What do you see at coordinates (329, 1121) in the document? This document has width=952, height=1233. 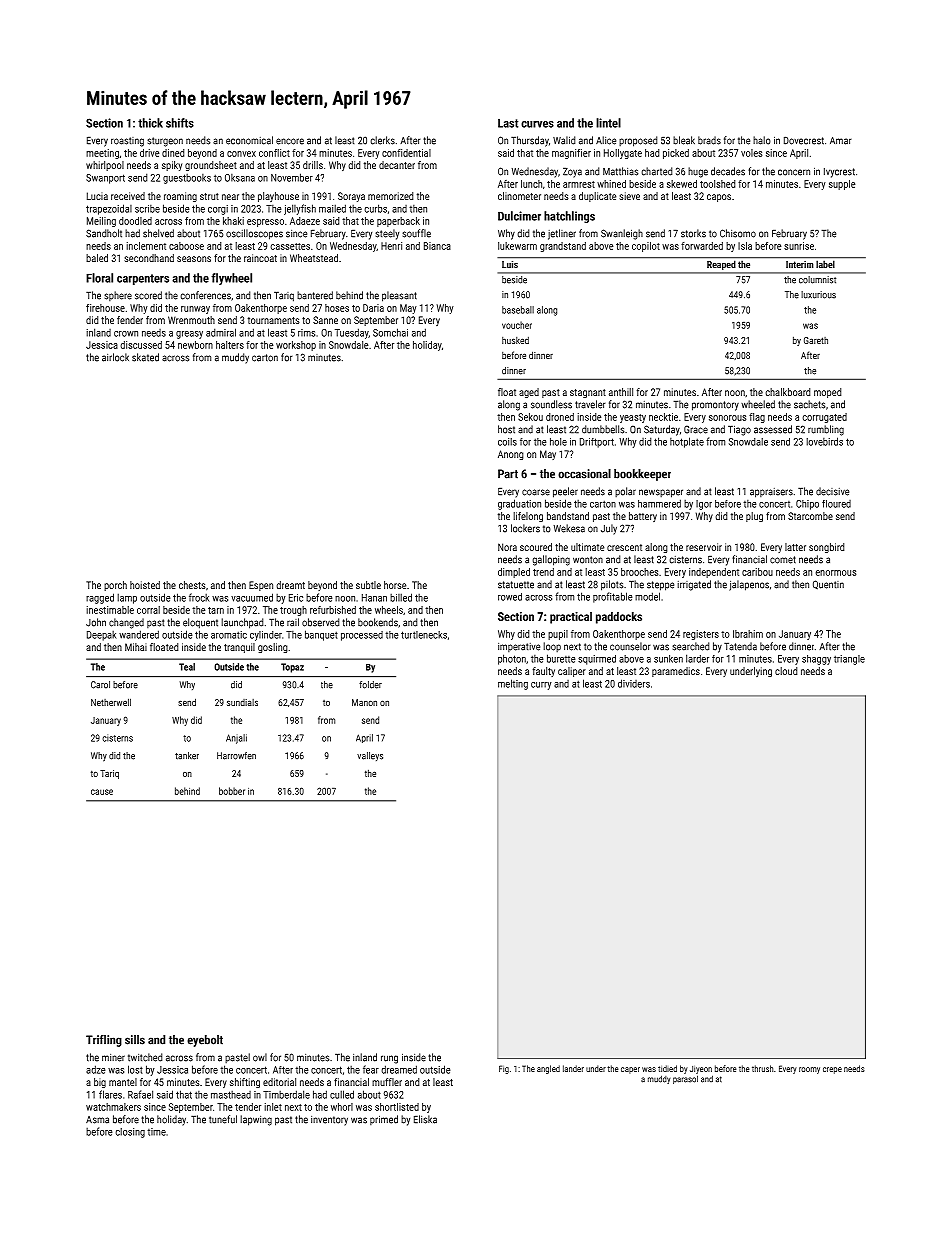 I see `inventory` at bounding box center [329, 1121].
